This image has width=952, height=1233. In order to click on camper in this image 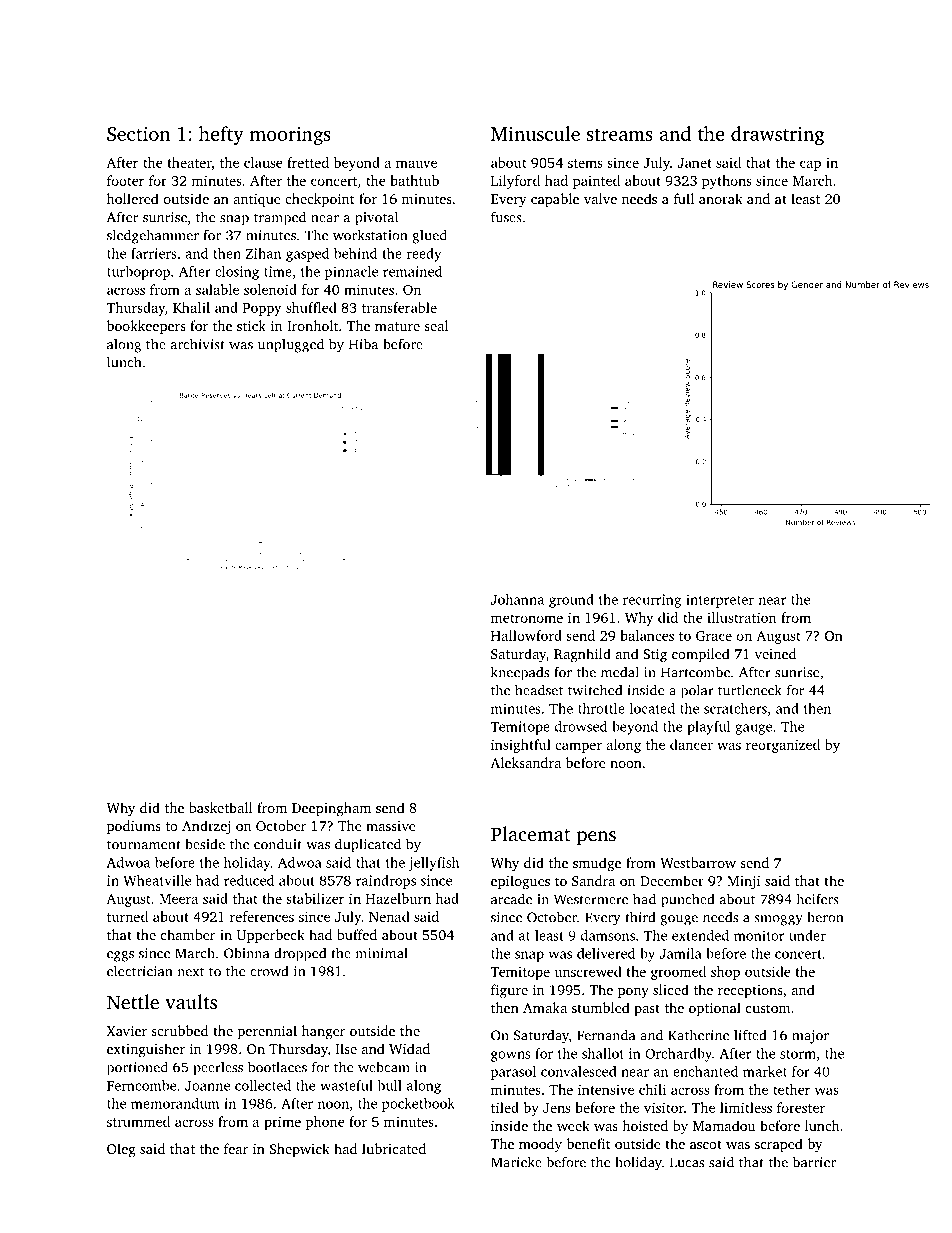, I will do `click(578, 747)`.
